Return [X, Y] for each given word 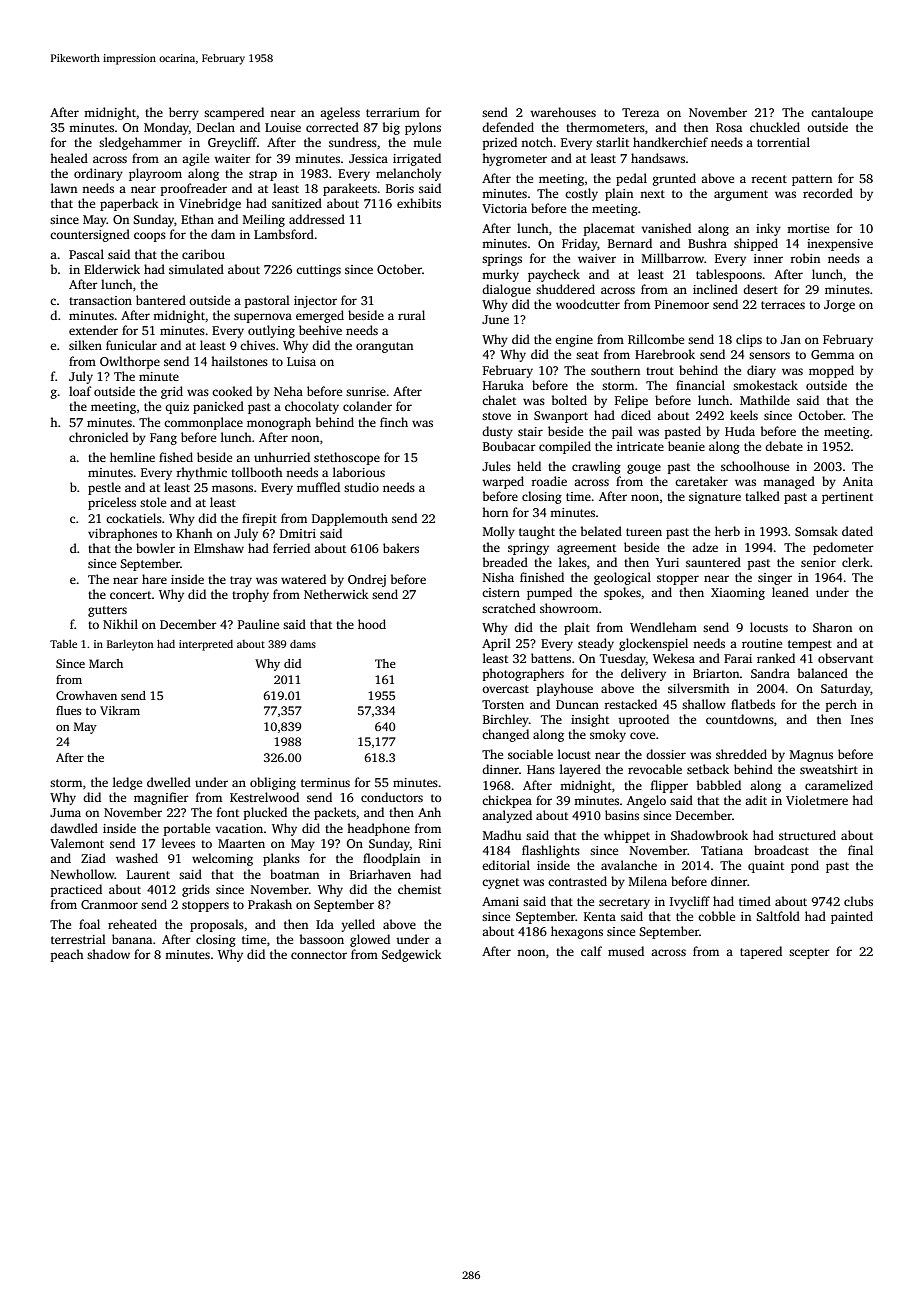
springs [502, 260]
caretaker [701, 481]
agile [195, 159]
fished [176, 457]
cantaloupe [842, 113]
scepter [809, 953]
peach [67, 955]
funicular [131, 345]
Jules [496, 466]
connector [319, 955]
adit [756, 800]
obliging [273, 783]
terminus [325, 782]
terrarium [393, 112]
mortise [808, 228]
